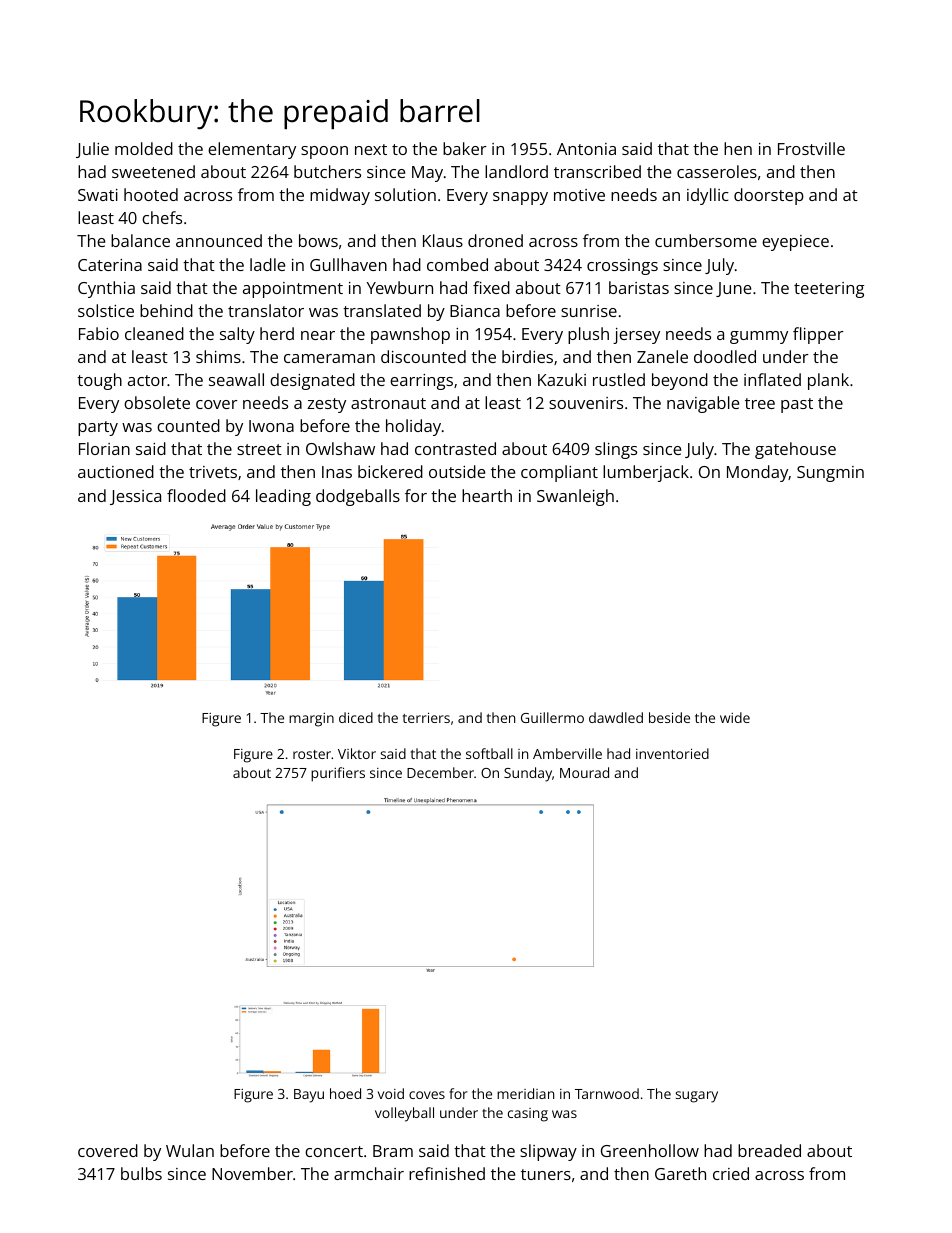  I want to click on coves, so click(427, 1095).
